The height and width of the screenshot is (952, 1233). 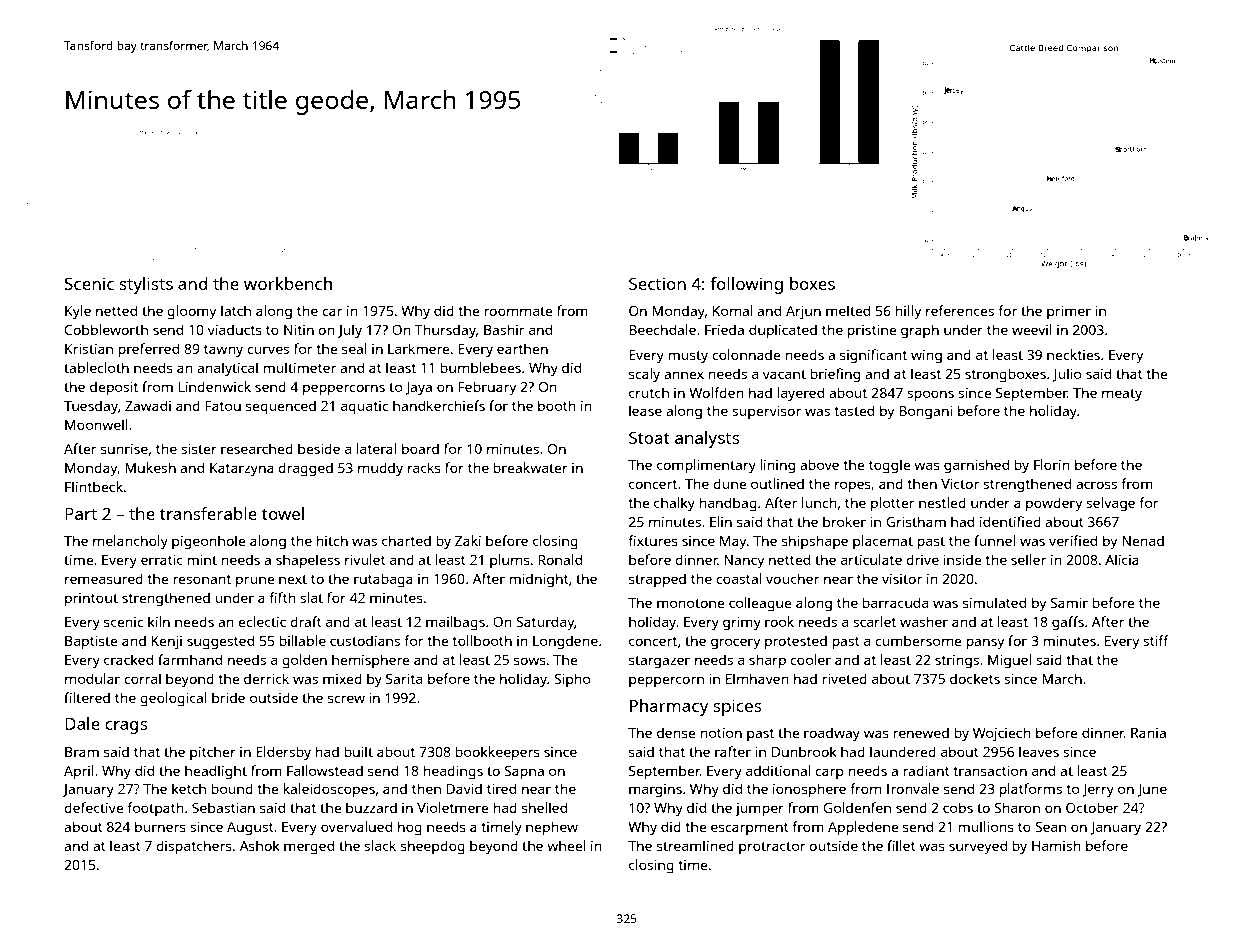 I want to click on primer, so click(x=1069, y=312).
